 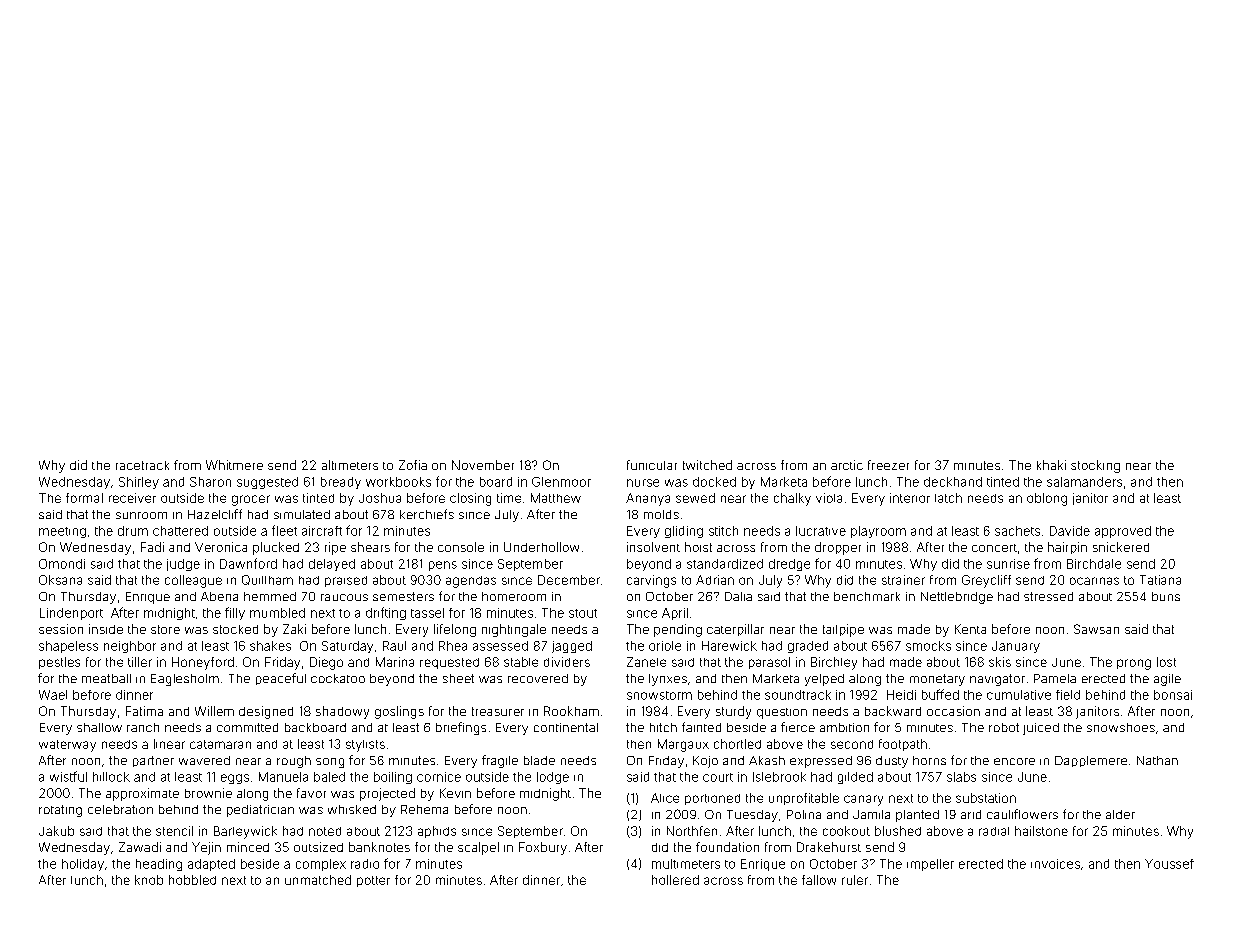 What do you see at coordinates (318, 880) in the screenshot?
I see `unmatched` at bounding box center [318, 880].
